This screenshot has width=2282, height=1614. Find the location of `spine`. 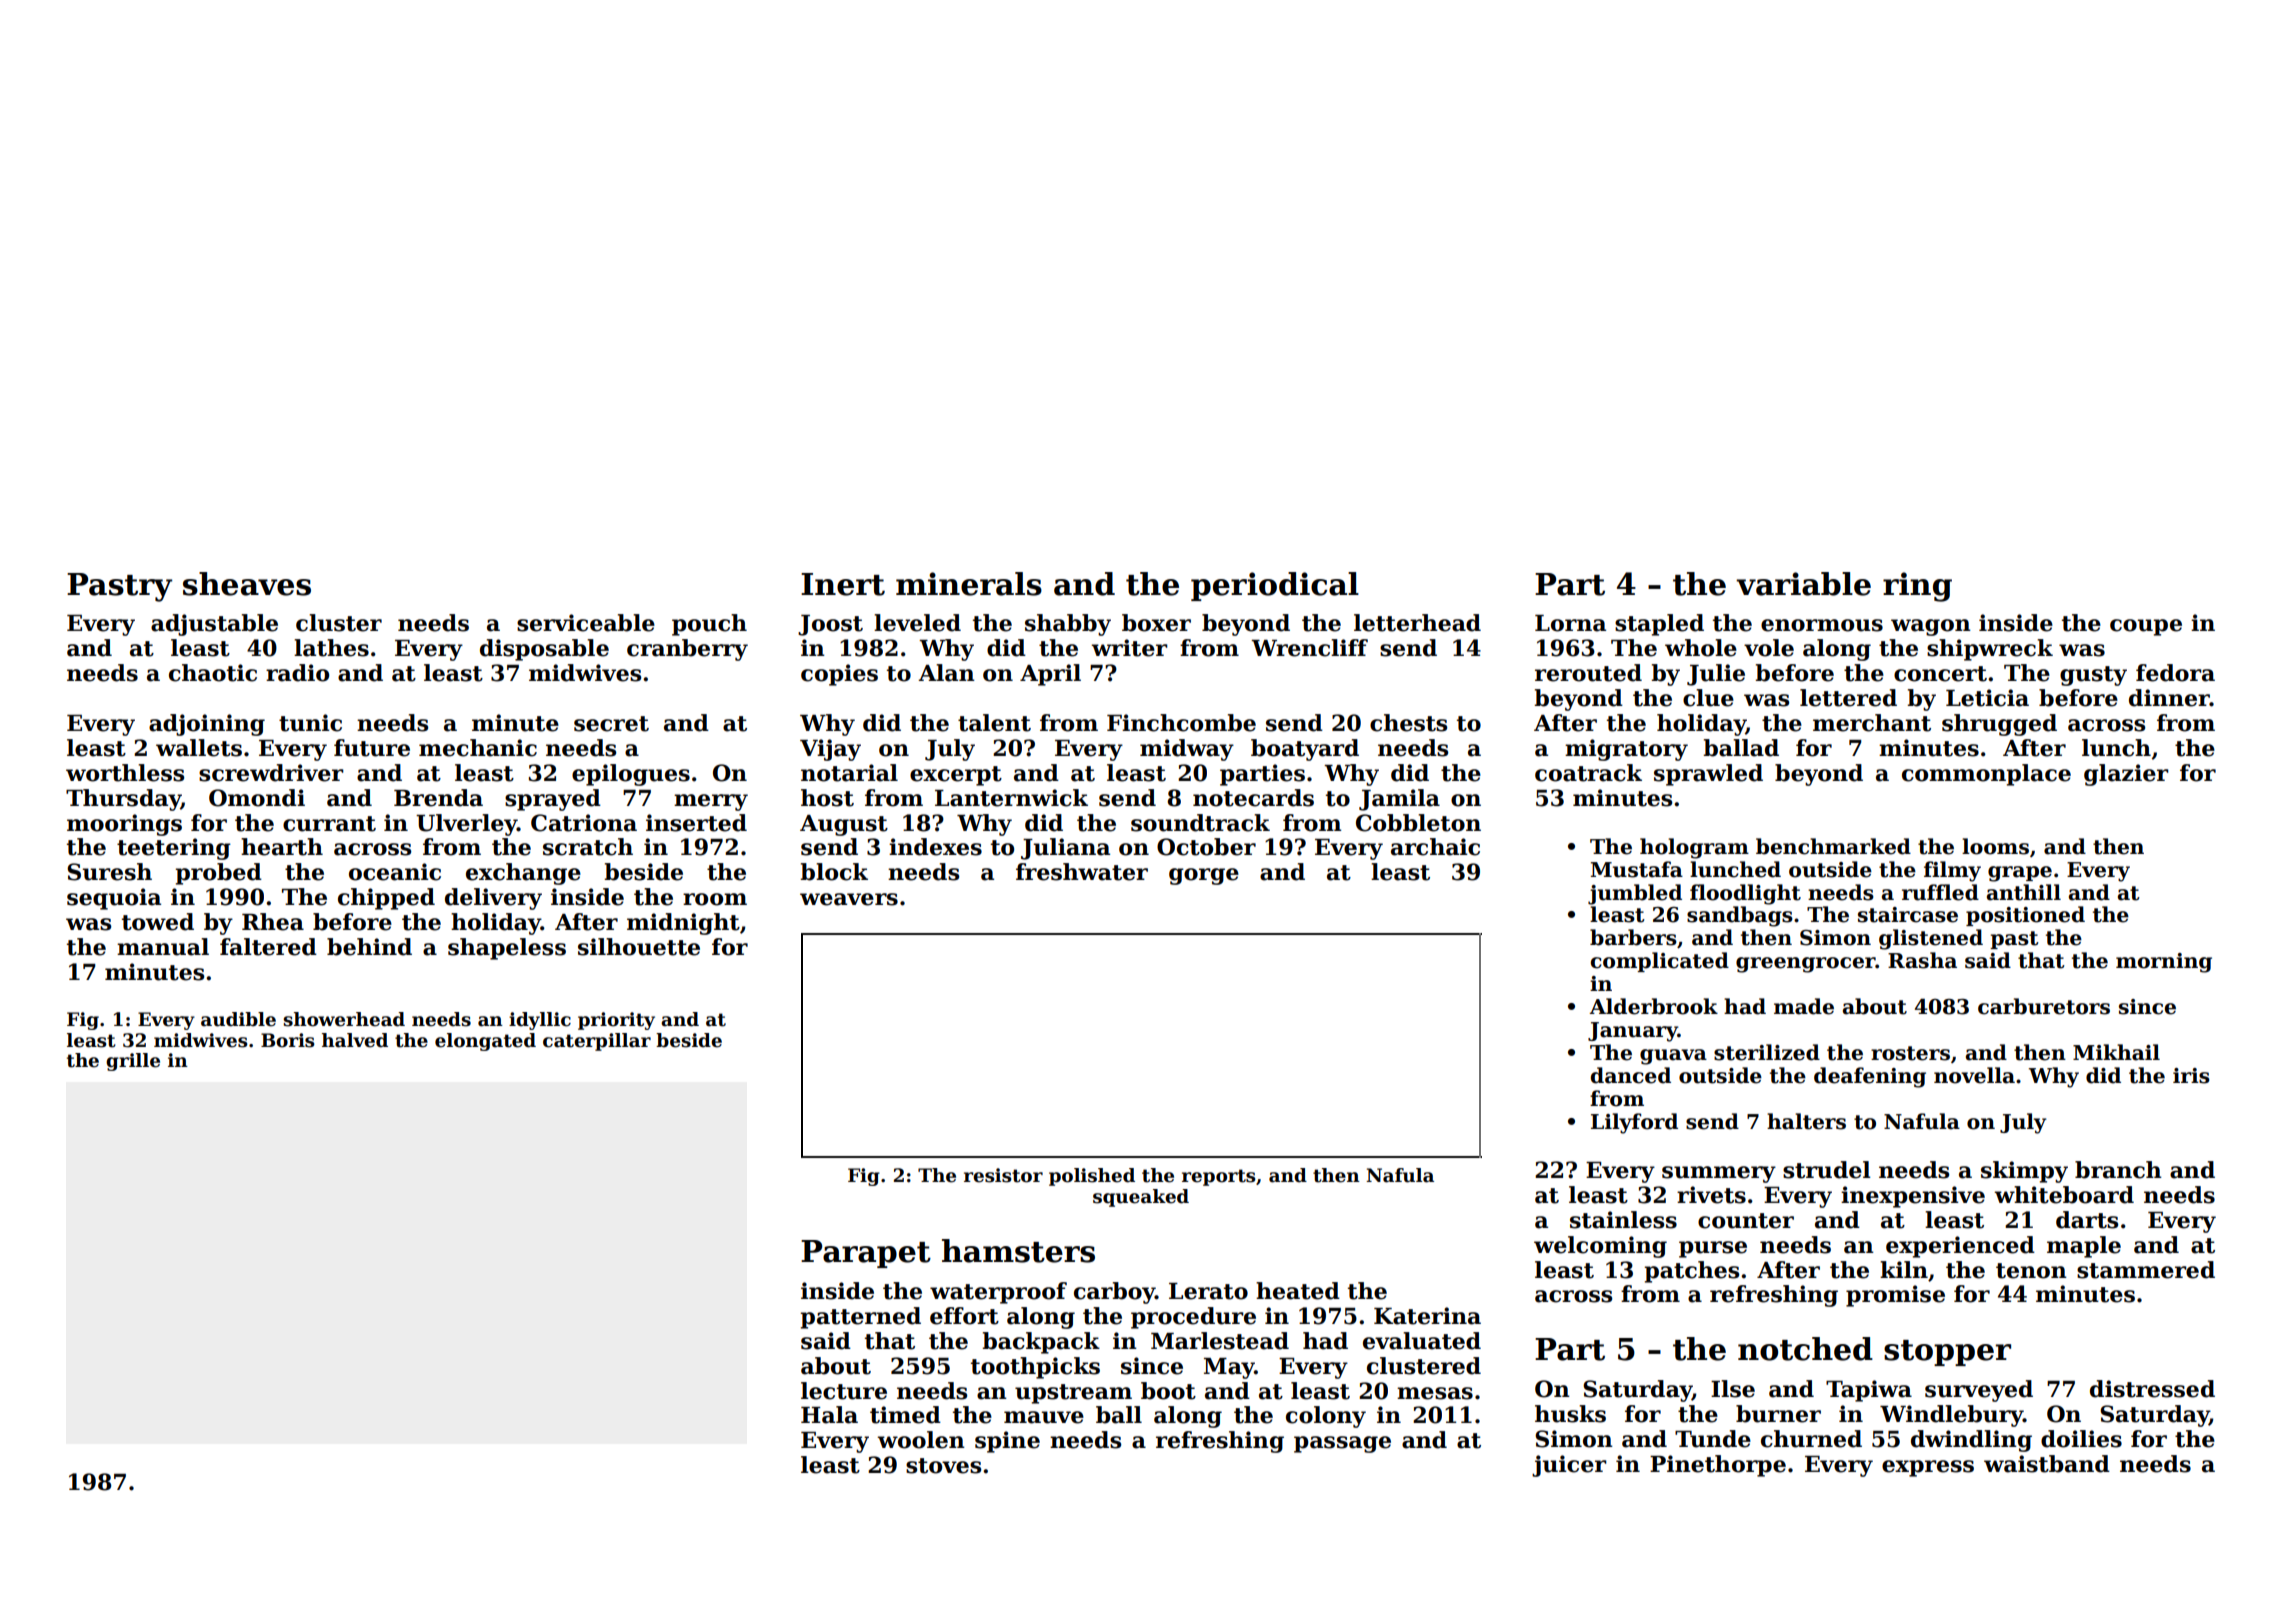

spine is located at coordinates (1007, 1442).
